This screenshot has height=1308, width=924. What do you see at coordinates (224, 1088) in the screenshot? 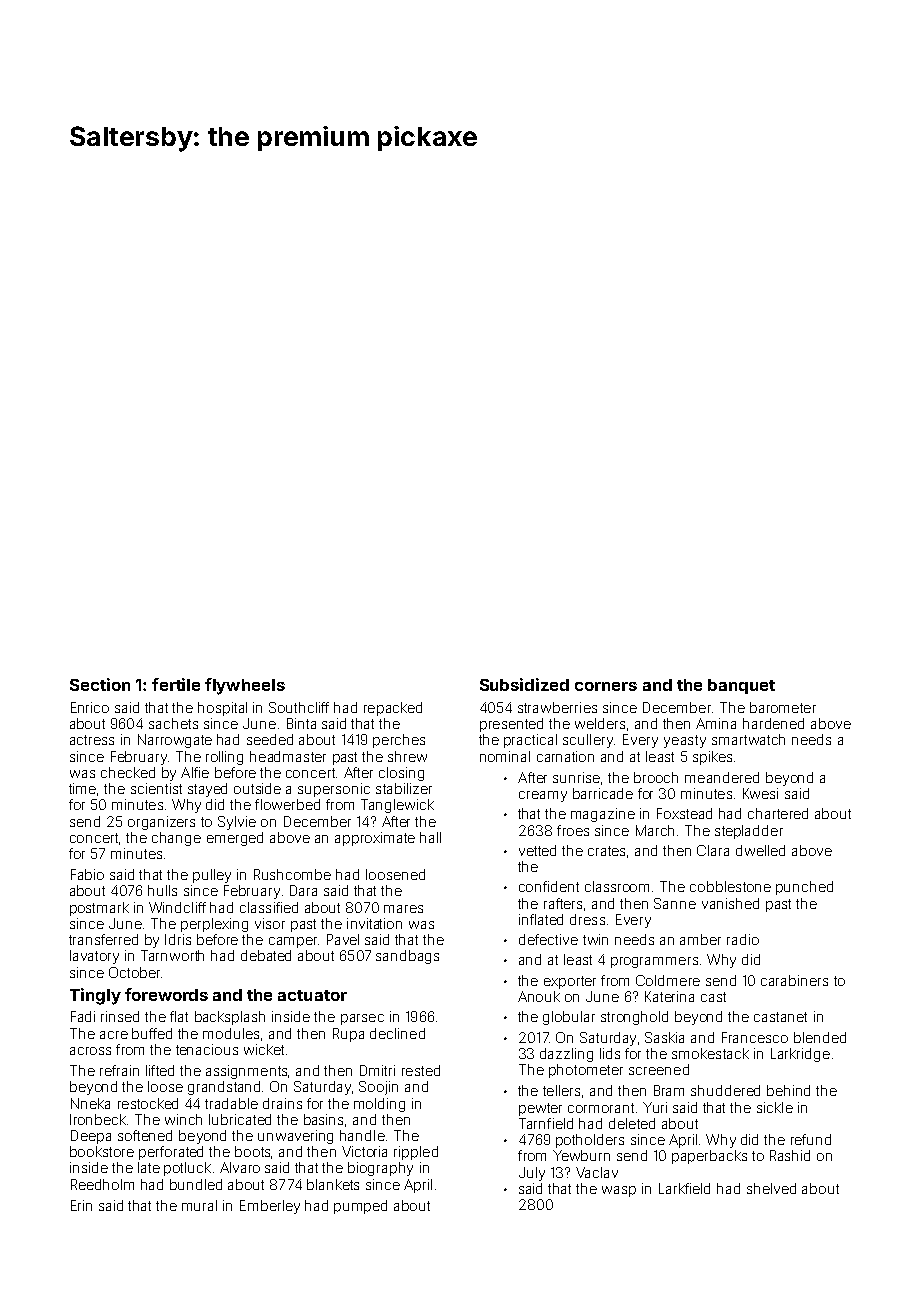
I see `grandstand` at bounding box center [224, 1088].
